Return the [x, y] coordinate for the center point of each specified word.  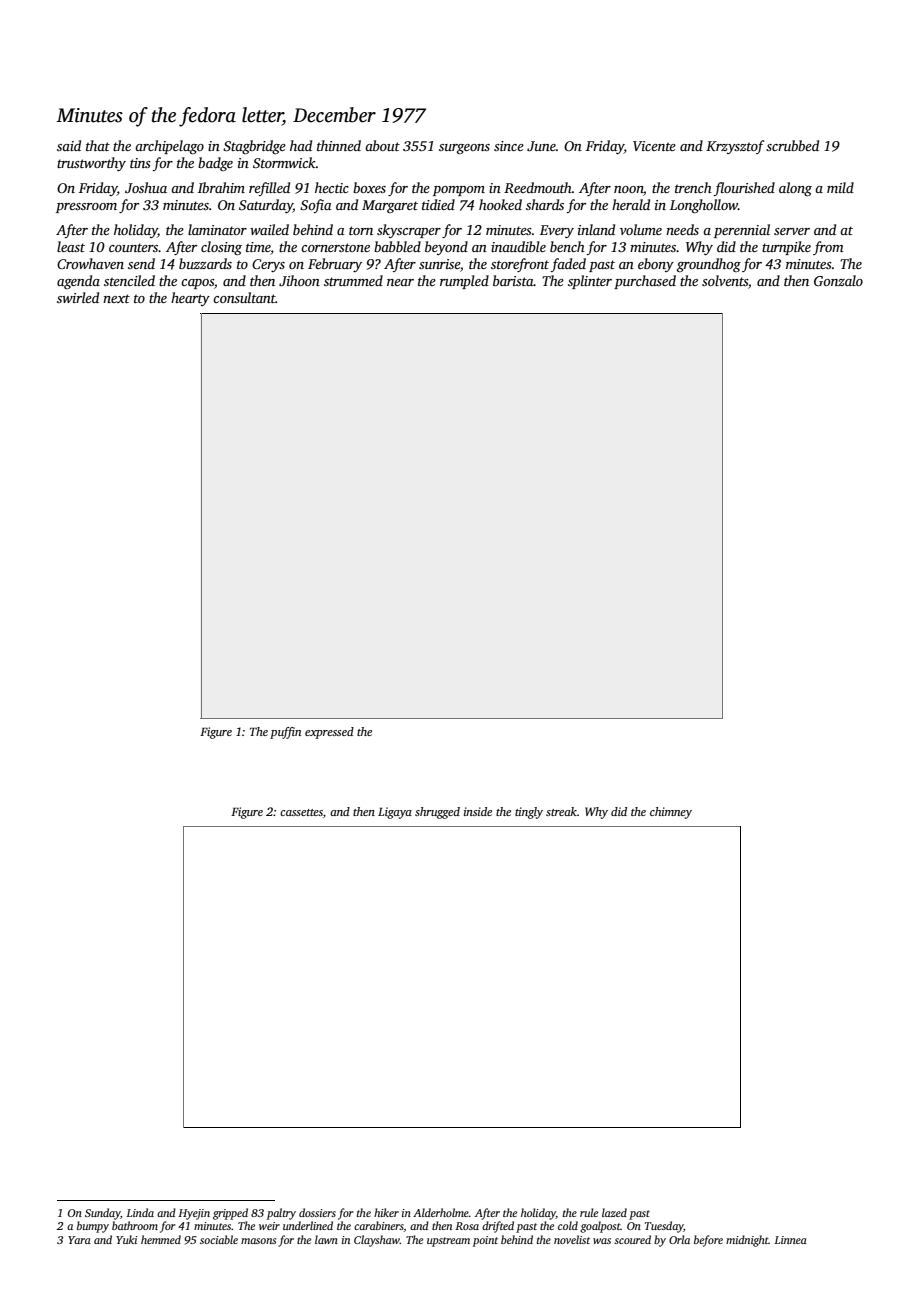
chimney [671, 813]
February [335, 265]
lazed [614, 1212]
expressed [329, 733]
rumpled [464, 282]
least [71, 246]
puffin [285, 733]
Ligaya [395, 813]
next [116, 298]
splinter [590, 282]
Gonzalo [838, 280]
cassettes [301, 812]
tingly [529, 813]
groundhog [709, 265]
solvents [725, 280]
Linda [140, 1212]
